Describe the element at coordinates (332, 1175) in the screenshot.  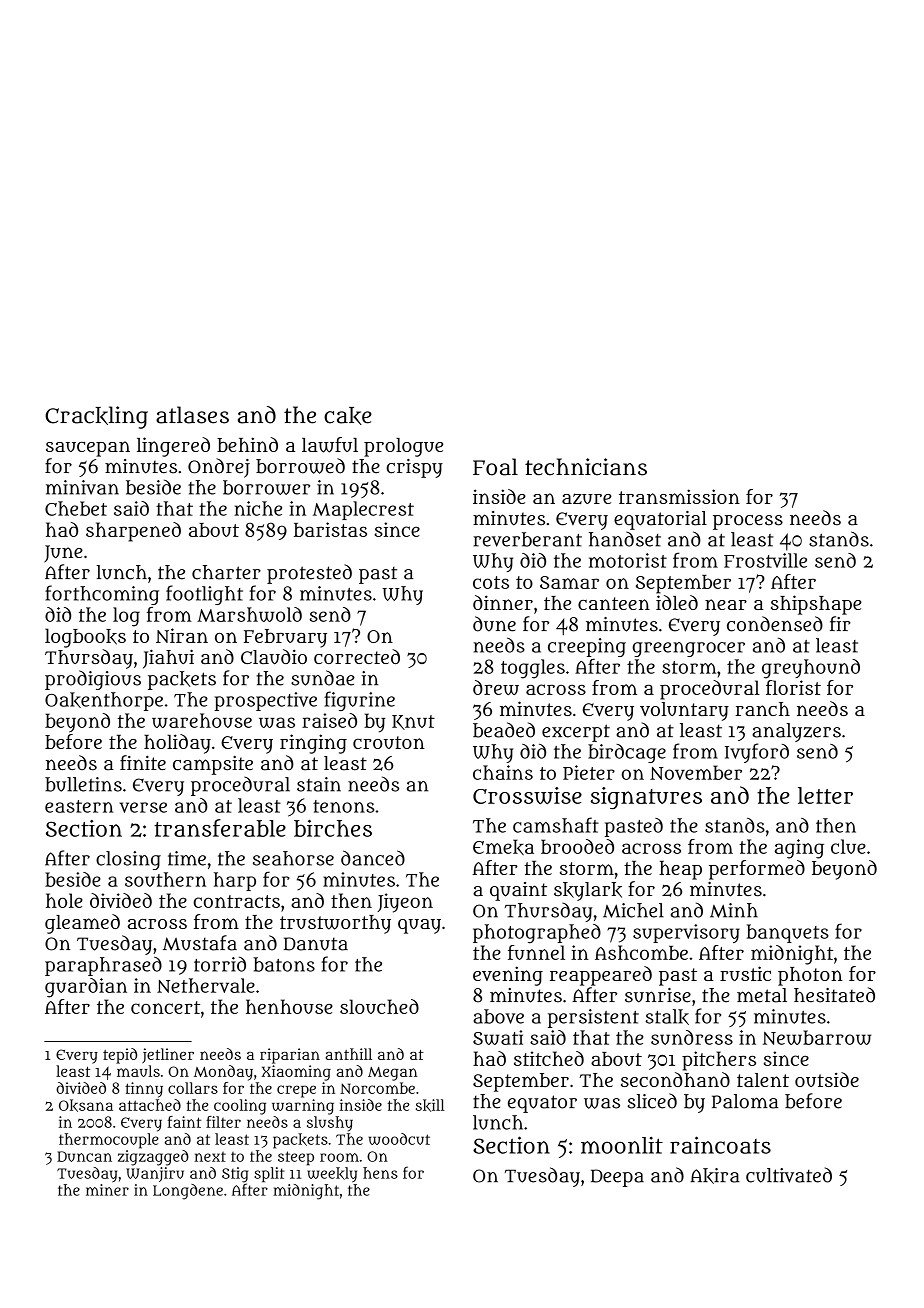
I see `weekly` at that location.
